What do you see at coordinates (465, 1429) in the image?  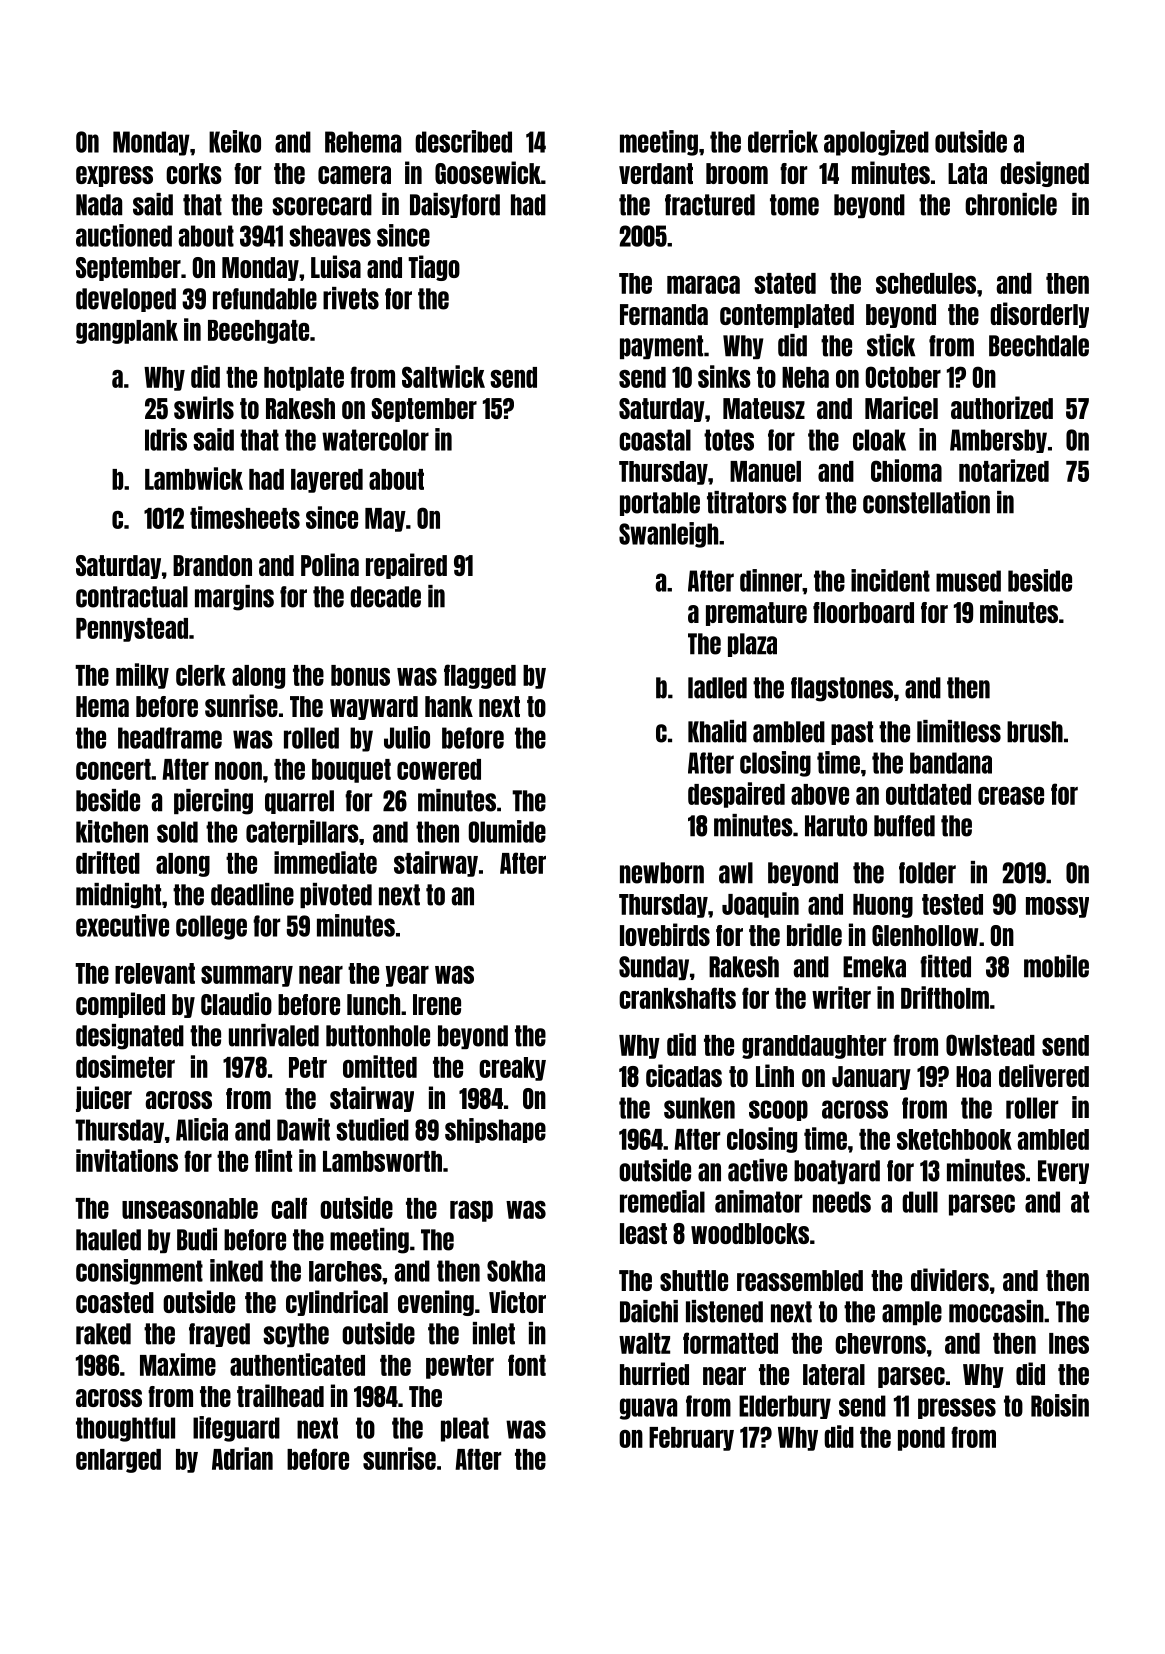 I see `pleat` at bounding box center [465, 1429].
